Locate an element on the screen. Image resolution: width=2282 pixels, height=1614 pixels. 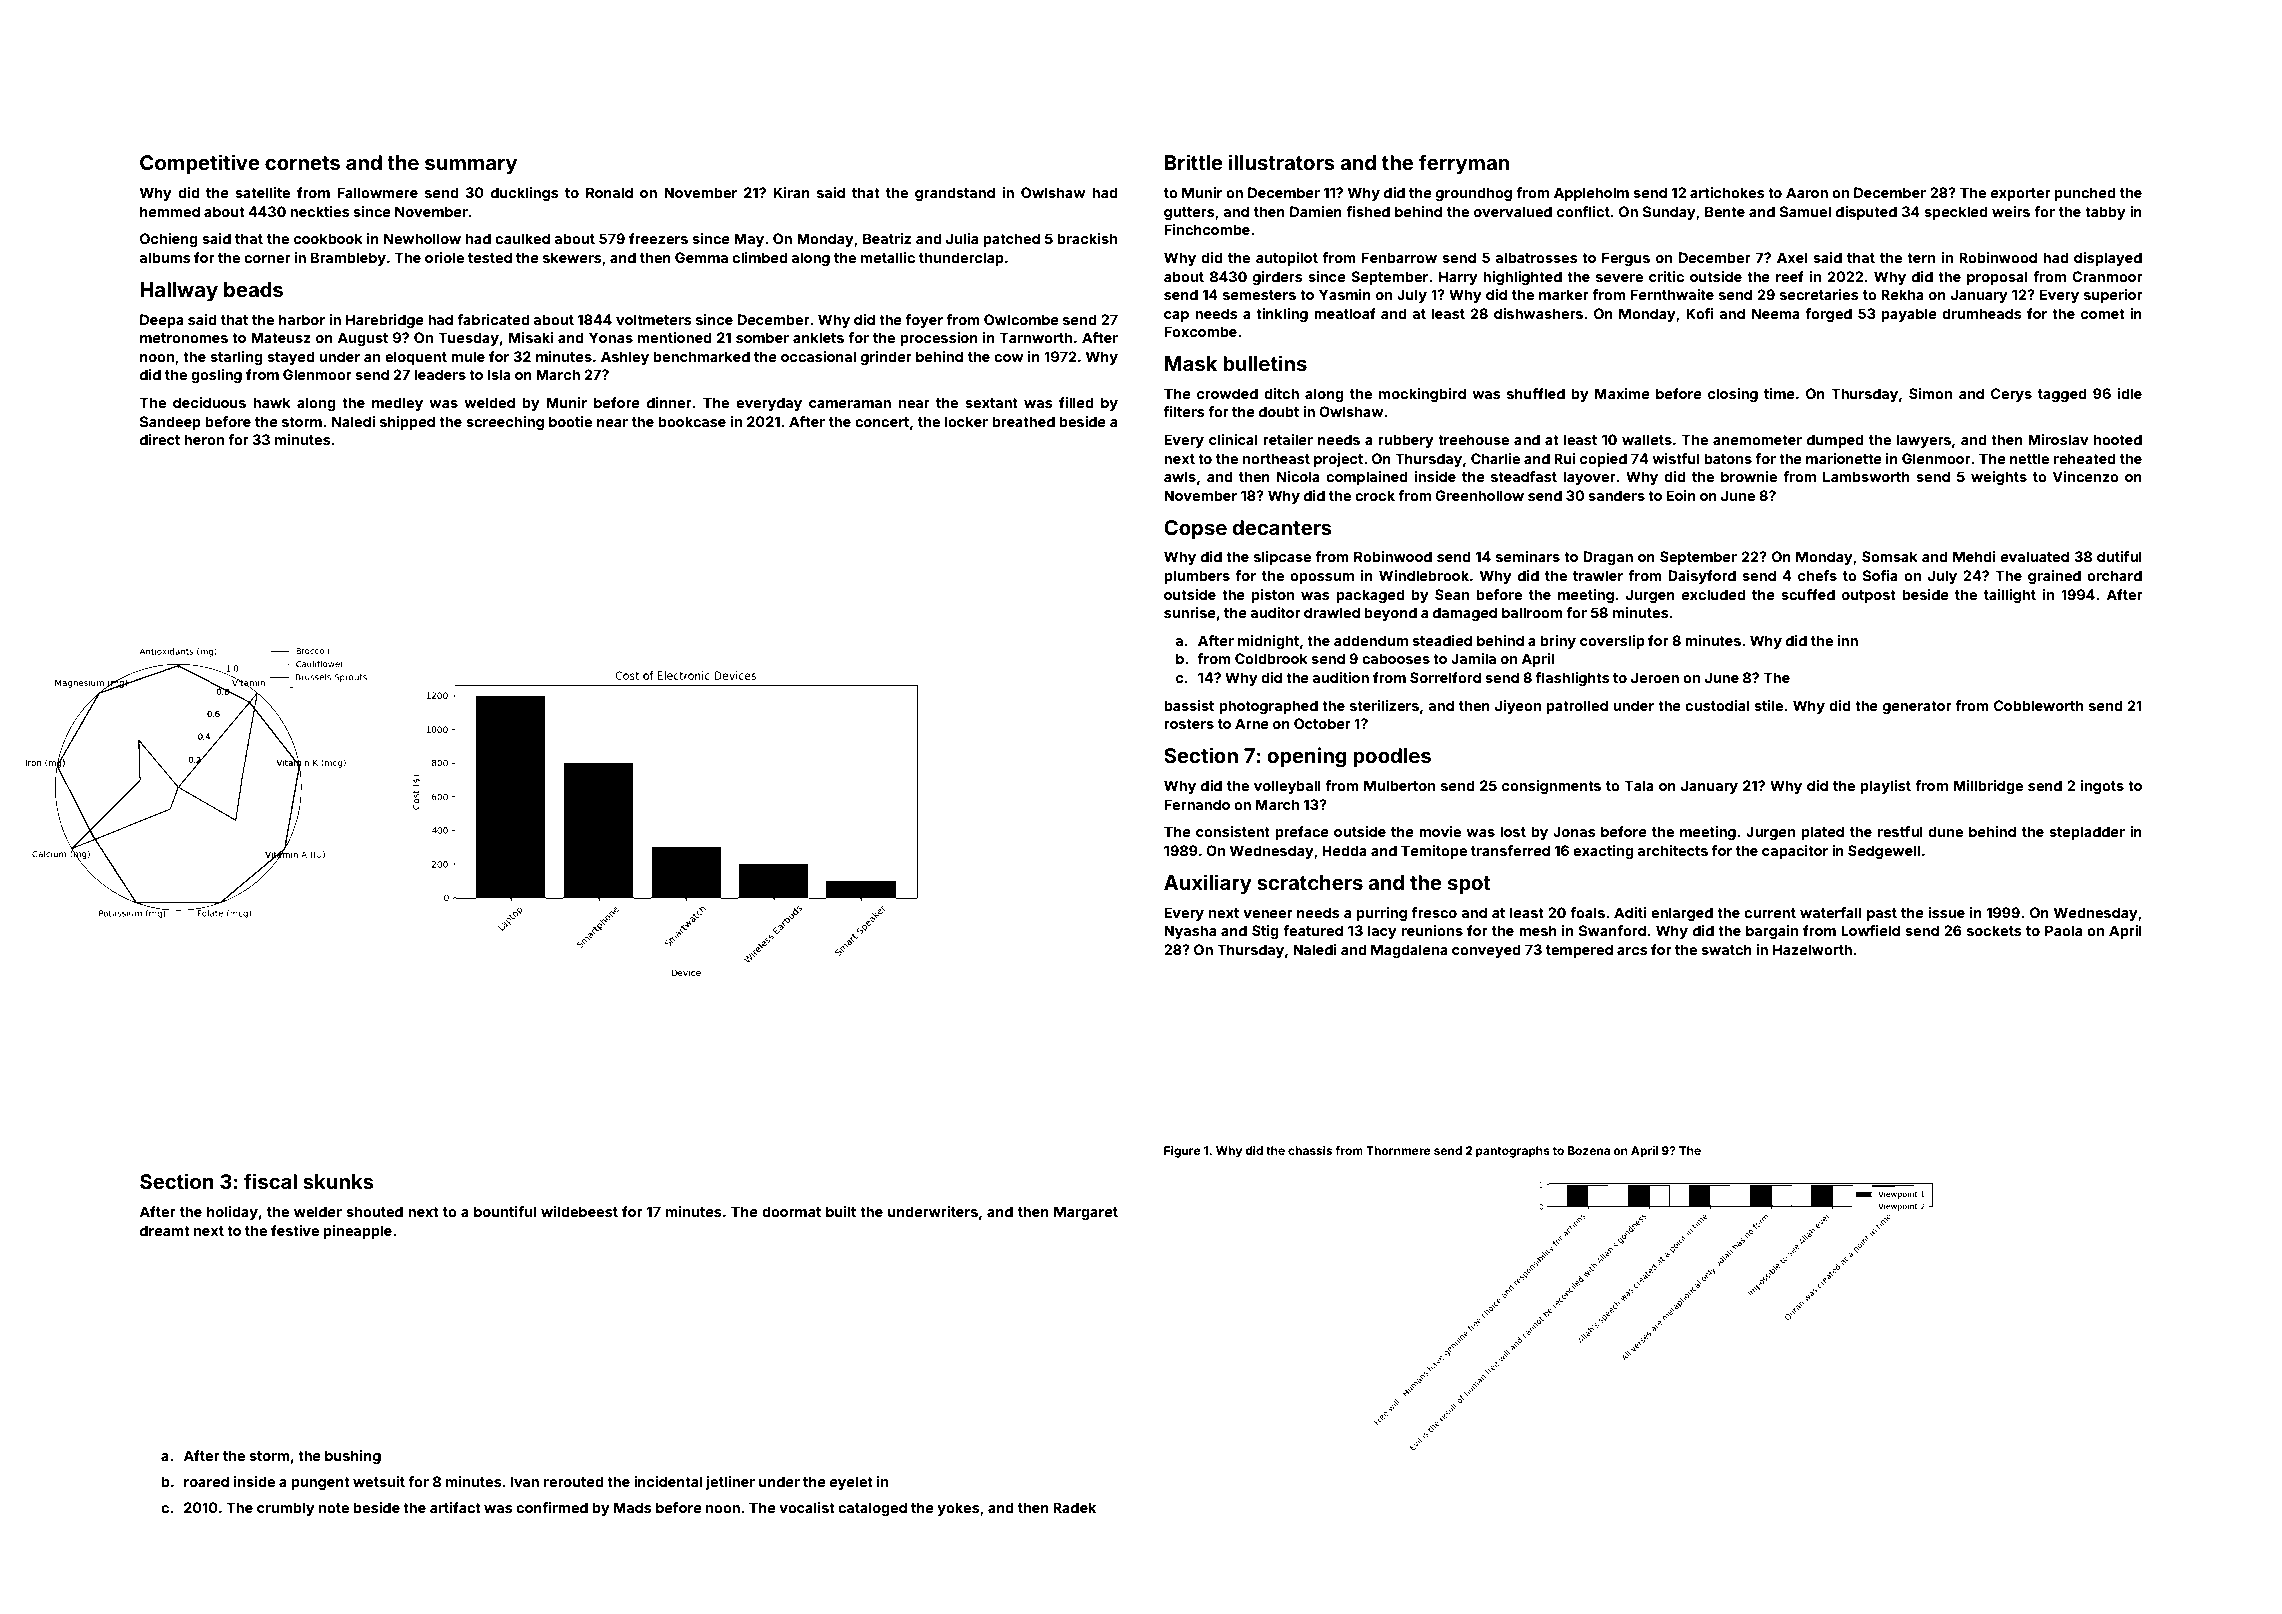
Auxiliary is located at coordinates (1208, 884).
